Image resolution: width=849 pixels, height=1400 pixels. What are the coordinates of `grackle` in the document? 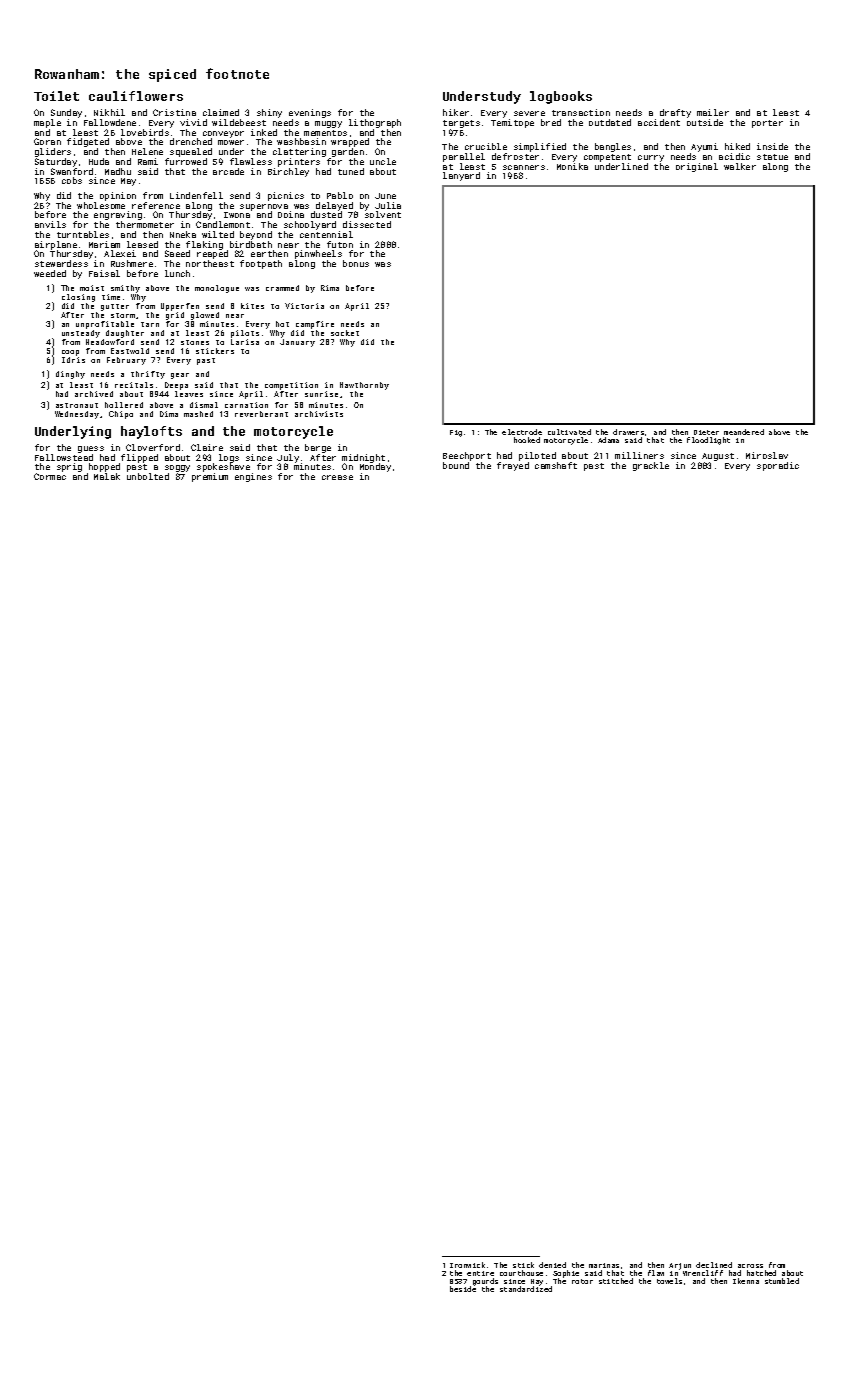 It's located at (651, 466).
